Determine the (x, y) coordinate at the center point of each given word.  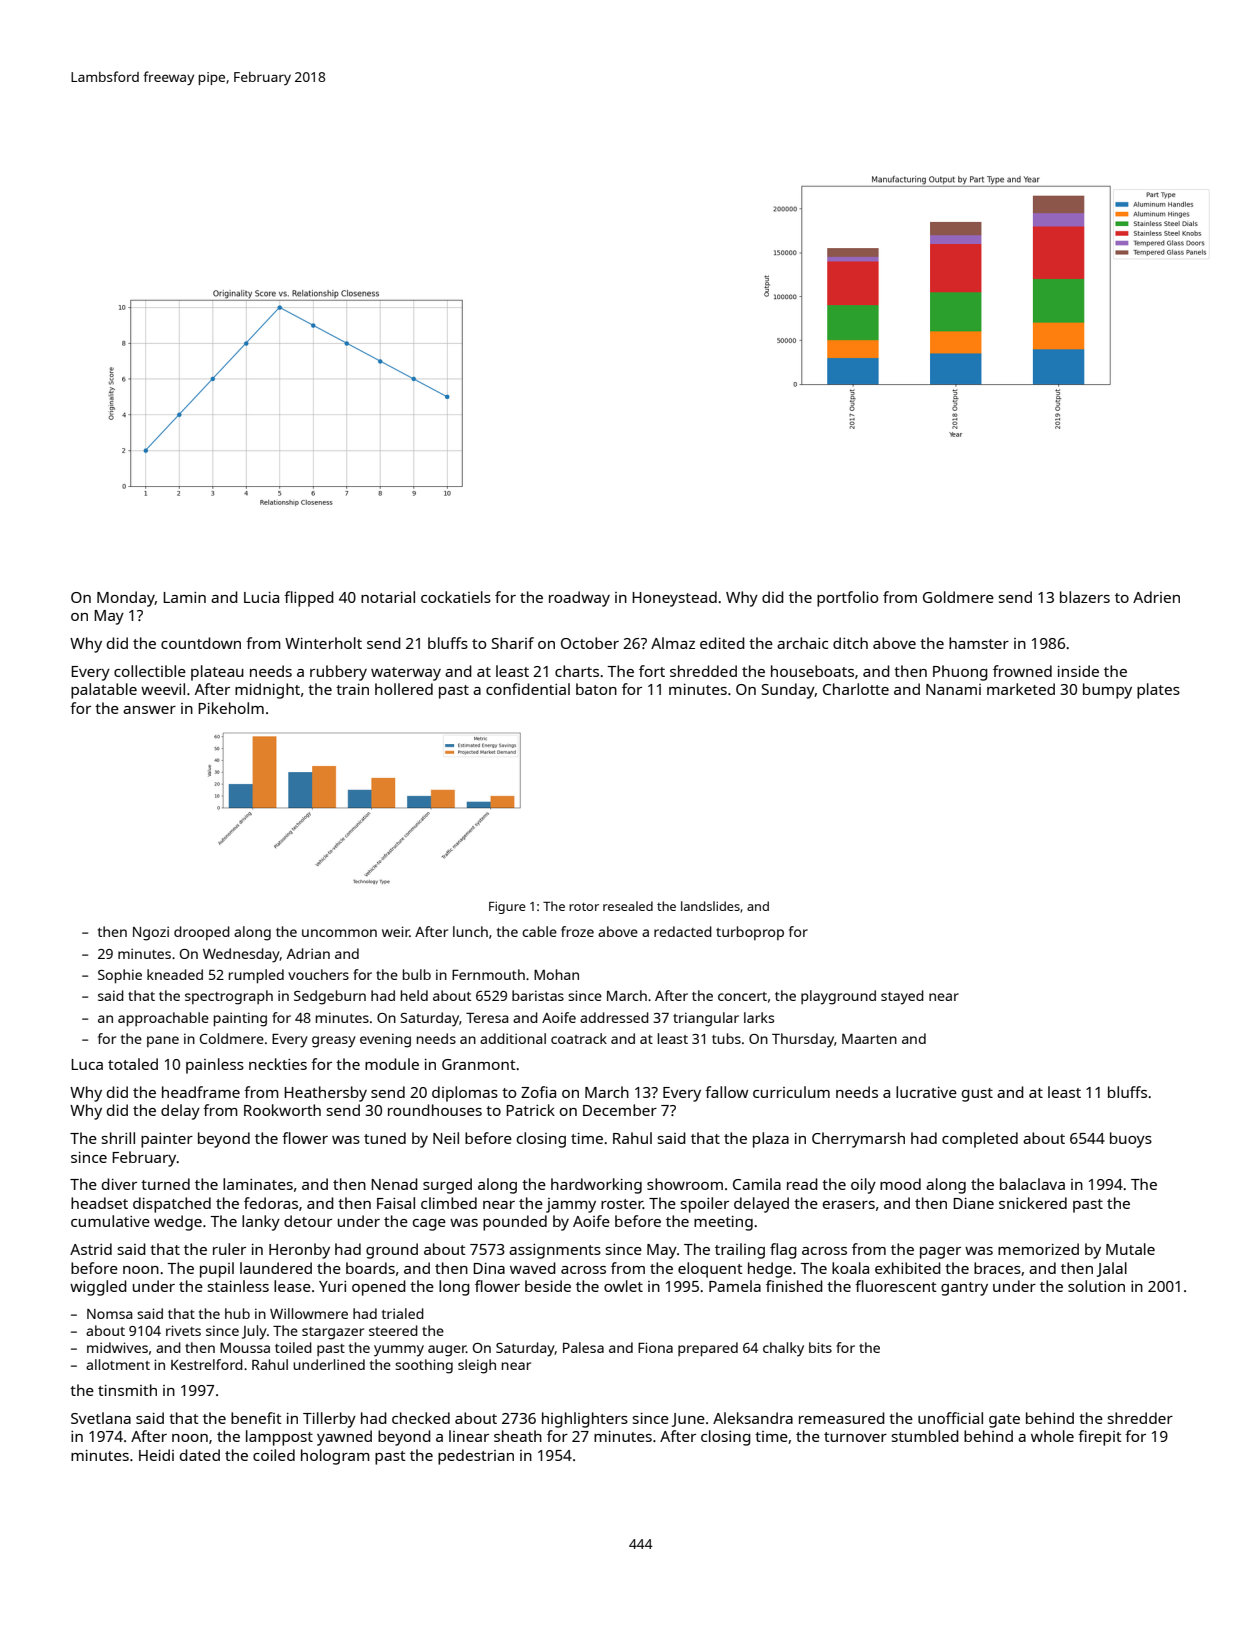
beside (548, 1286)
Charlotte (856, 689)
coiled (274, 1455)
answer (149, 710)
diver (119, 1184)
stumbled (925, 1436)
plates (1158, 691)
